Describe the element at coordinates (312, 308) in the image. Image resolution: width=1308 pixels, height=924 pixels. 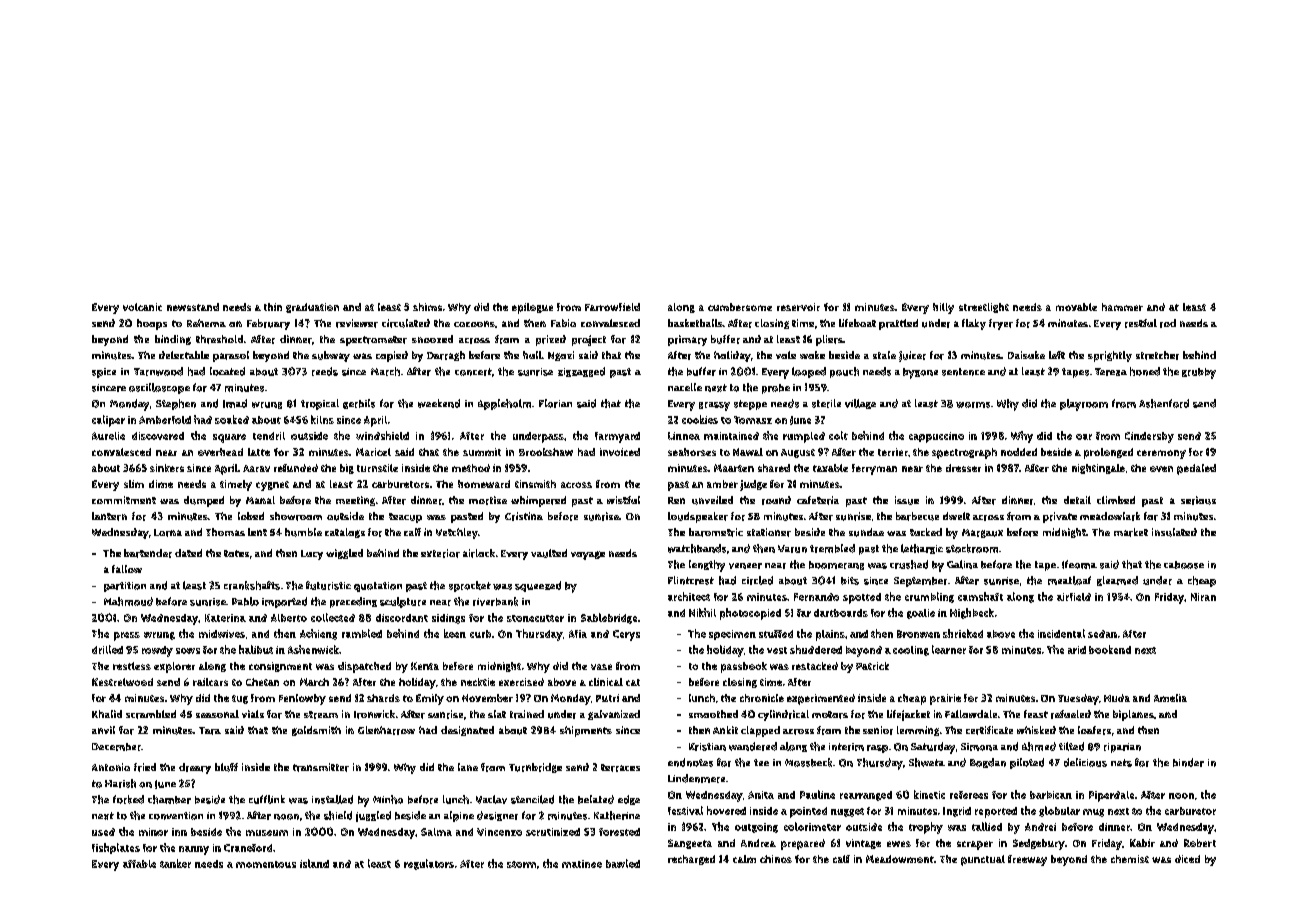
I see `graduation` at that location.
